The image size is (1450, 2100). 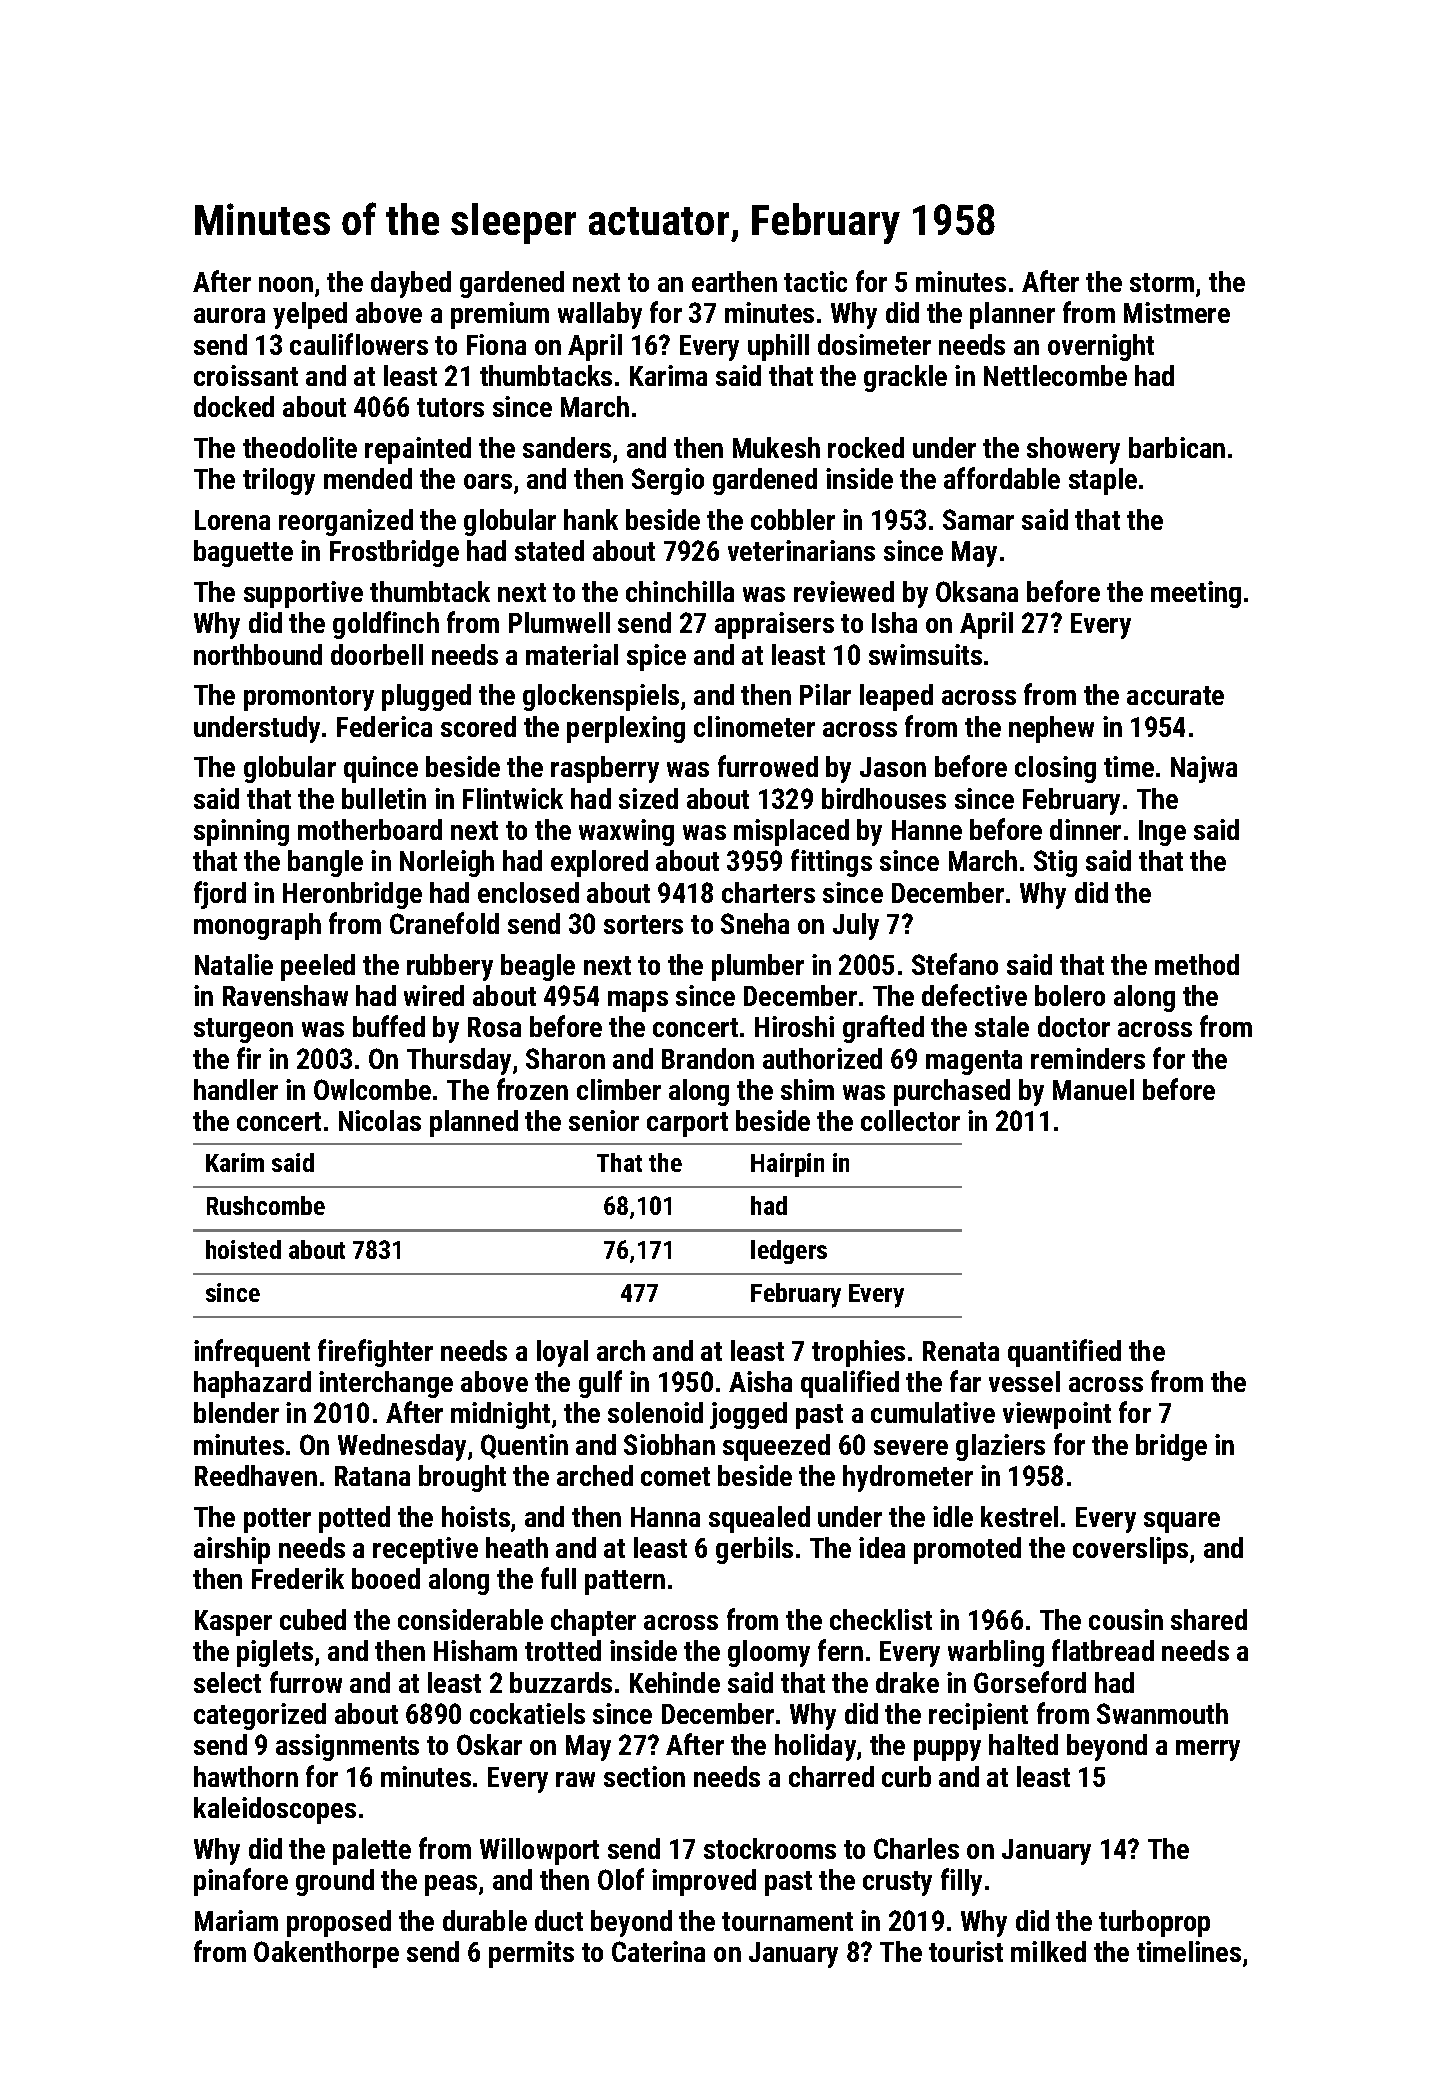 I want to click on spice, so click(x=656, y=657).
